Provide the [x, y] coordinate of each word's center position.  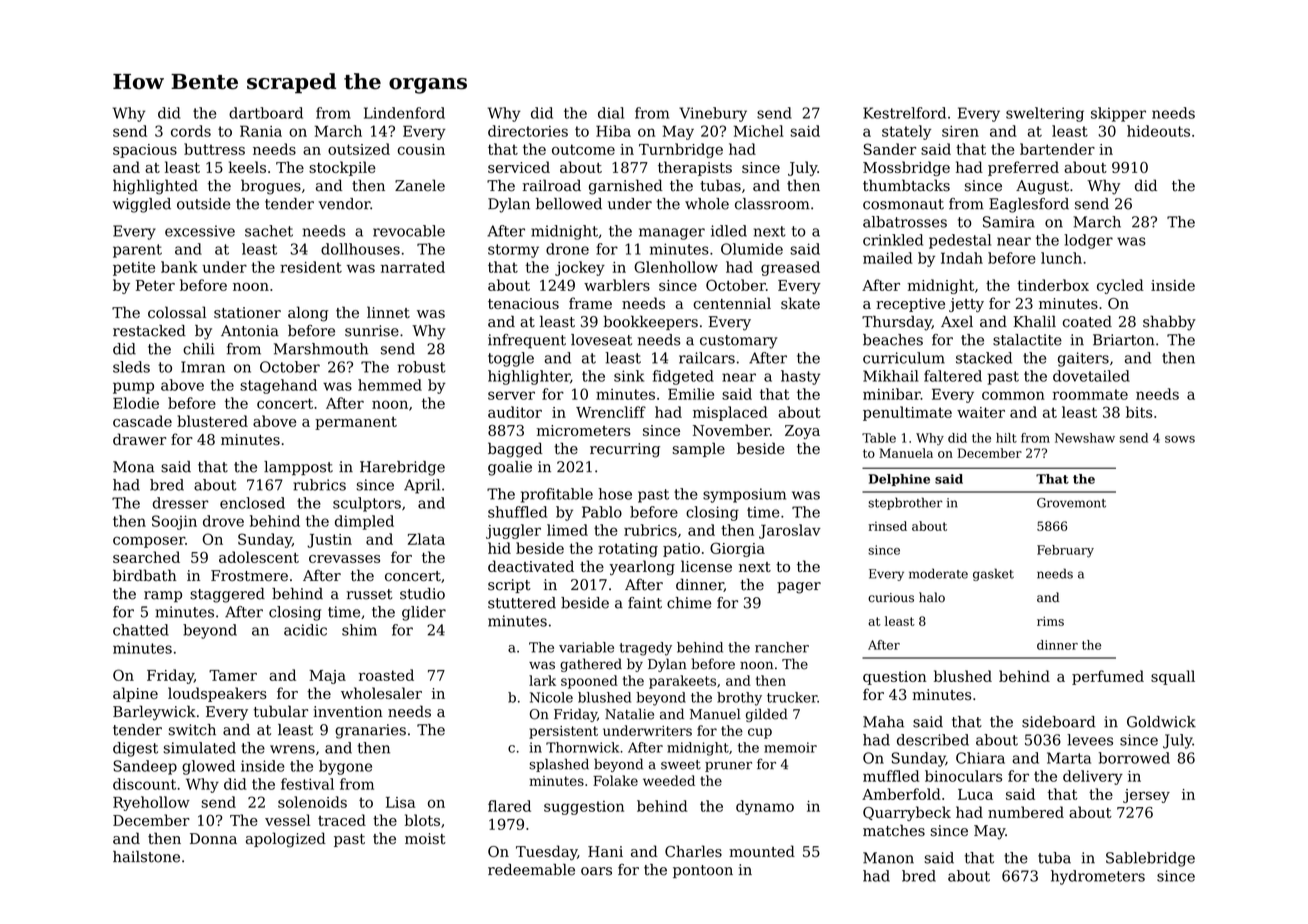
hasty [801, 377]
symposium [744, 495]
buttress [214, 149]
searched [146, 557]
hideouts [1158, 131]
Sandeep [145, 767]
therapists [695, 168]
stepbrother [905, 503]
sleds [131, 367]
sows [1180, 439]
